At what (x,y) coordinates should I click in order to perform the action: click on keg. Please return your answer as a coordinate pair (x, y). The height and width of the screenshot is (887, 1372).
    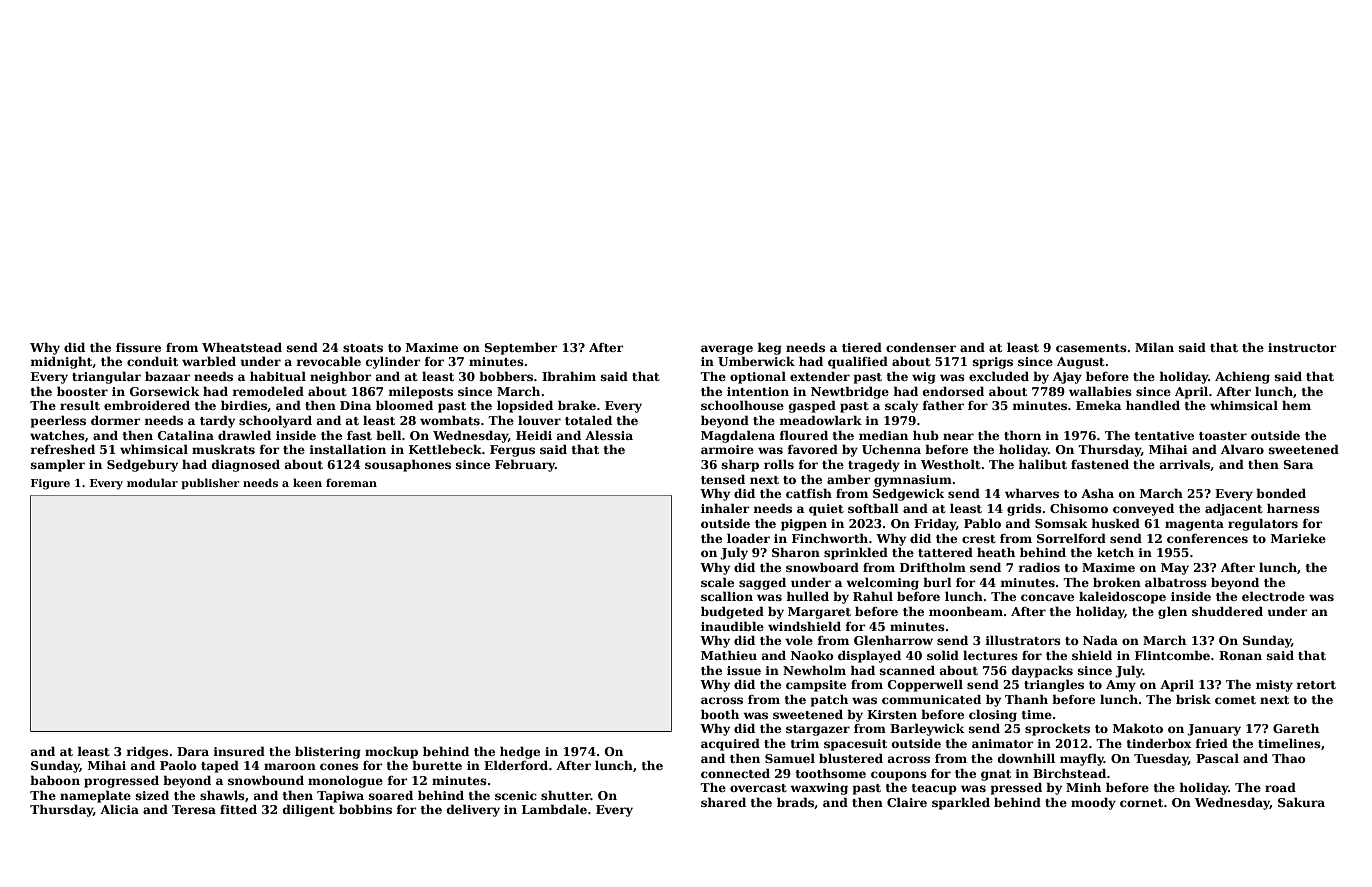
    Looking at the image, I should click on (769, 348).
